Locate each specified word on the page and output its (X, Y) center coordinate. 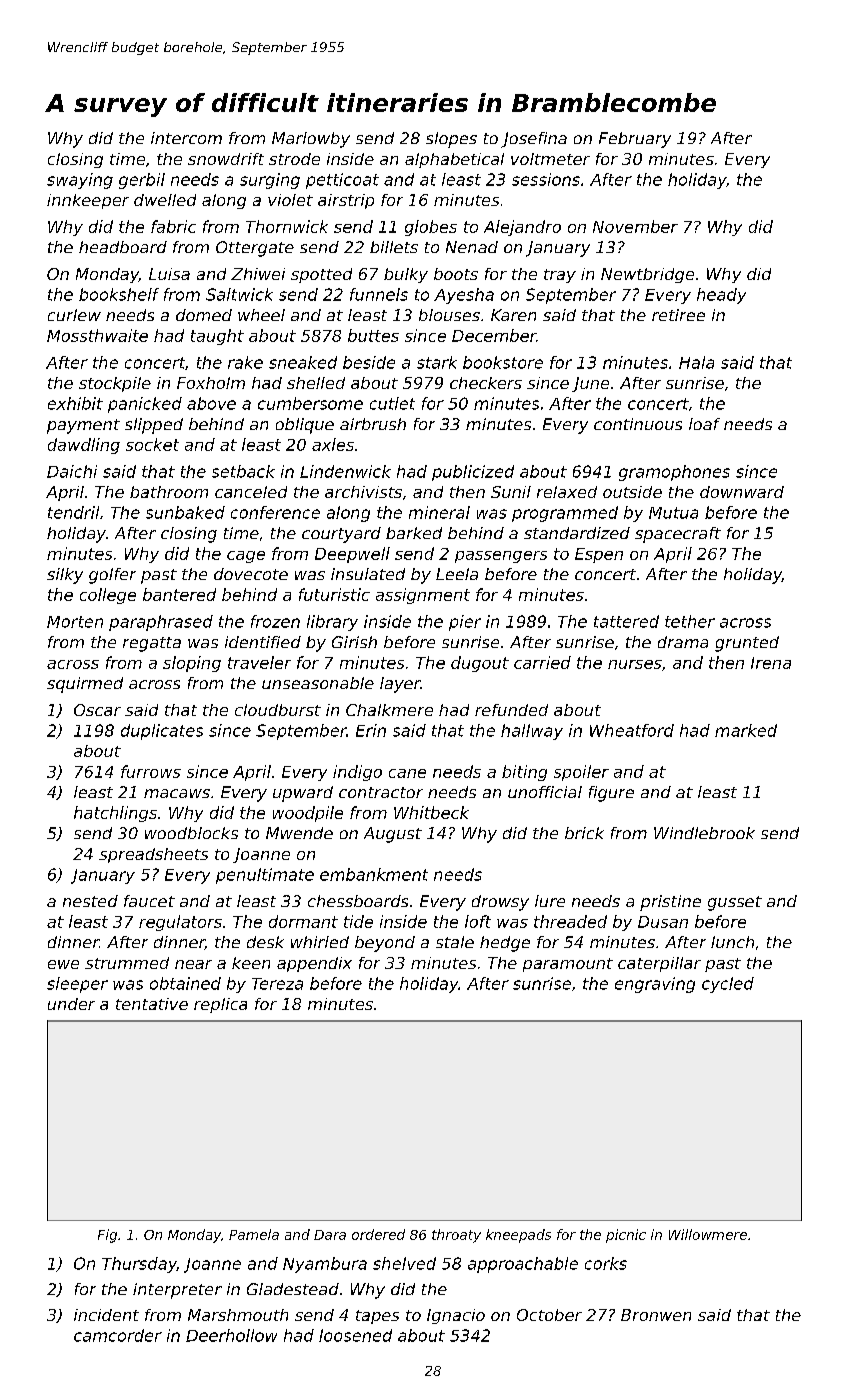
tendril (73, 512)
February (635, 140)
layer (400, 685)
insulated (368, 574)
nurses (635, 664)
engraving (655, 985)
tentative (152, 1004)
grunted (747, 644)
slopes (451, 140)
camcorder (118, 1335)
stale (455, 942)
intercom (186, 138)
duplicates (162, 732)
